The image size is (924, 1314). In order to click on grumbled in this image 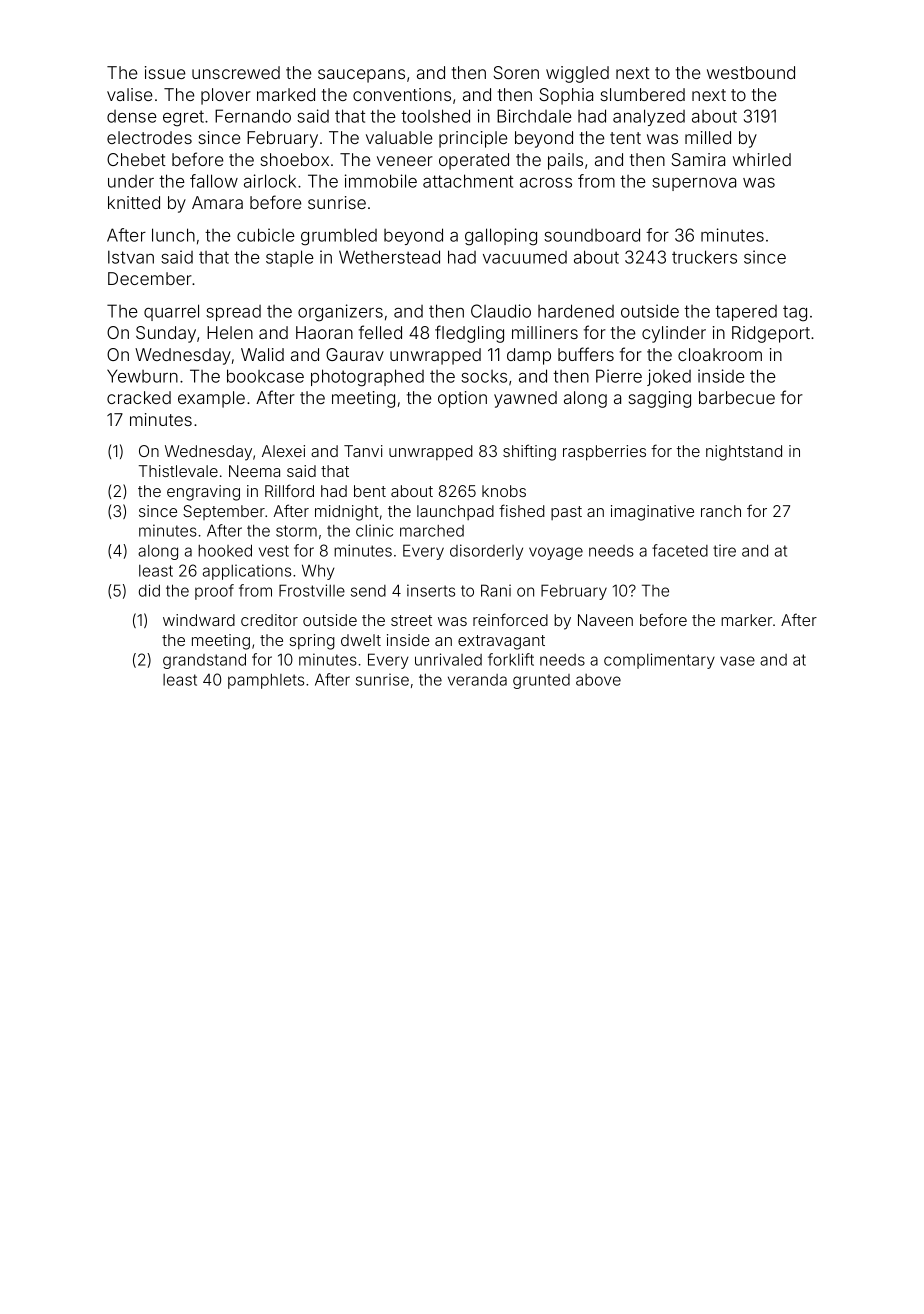, I will do `click(339, 237)`.
